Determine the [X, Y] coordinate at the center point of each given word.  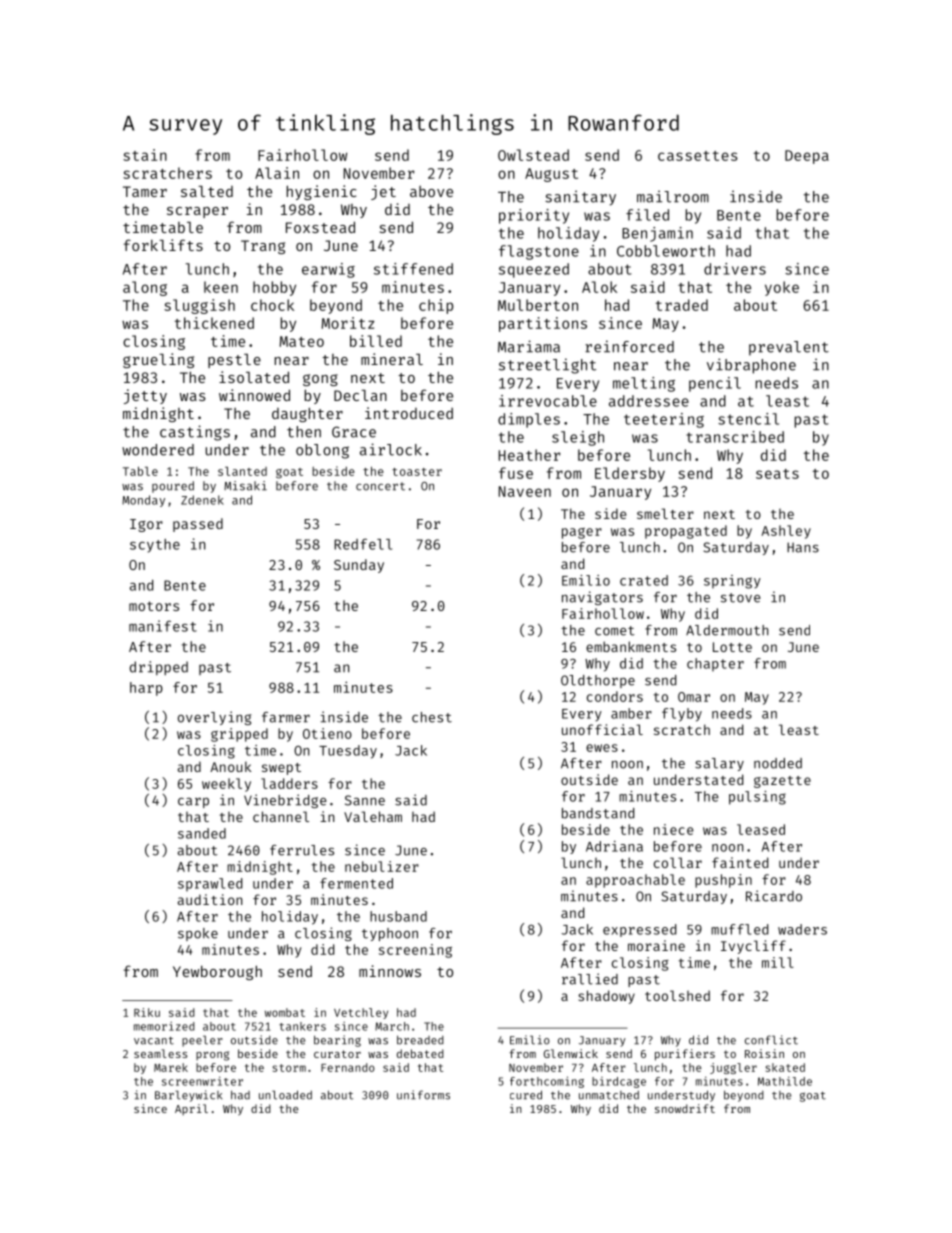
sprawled [210, 885]
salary [719, 764]
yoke [782, 288]
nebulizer [382, 866]
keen [221, 287]
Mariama [529, 346]
